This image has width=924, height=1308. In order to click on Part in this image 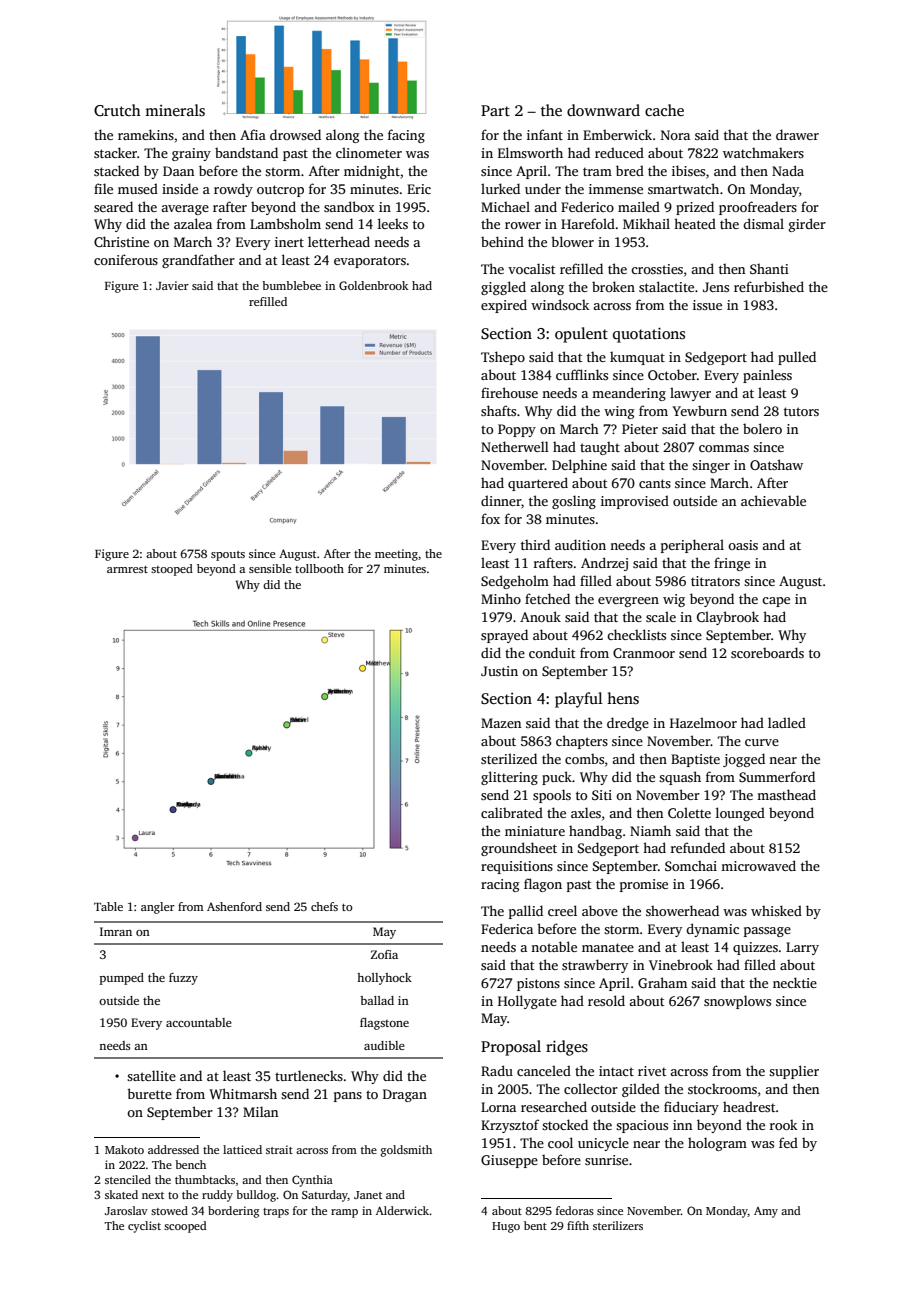, I will do `click(495, 110)`.
